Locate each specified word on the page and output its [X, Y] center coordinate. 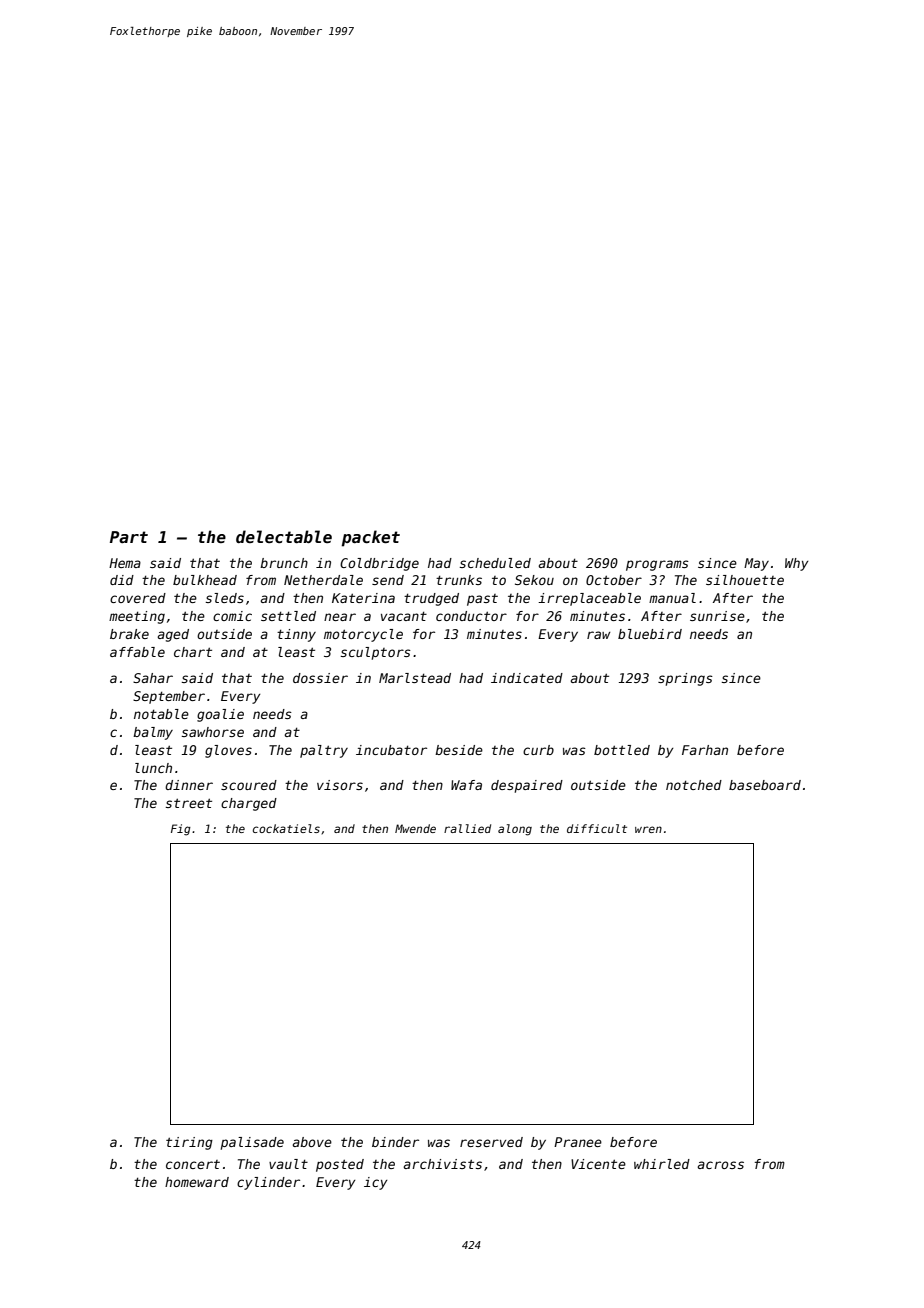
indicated [527, 678]
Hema [125, 563]
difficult [597, 828]
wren [648, 829]
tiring [189, 1143]
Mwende [415, 828]
